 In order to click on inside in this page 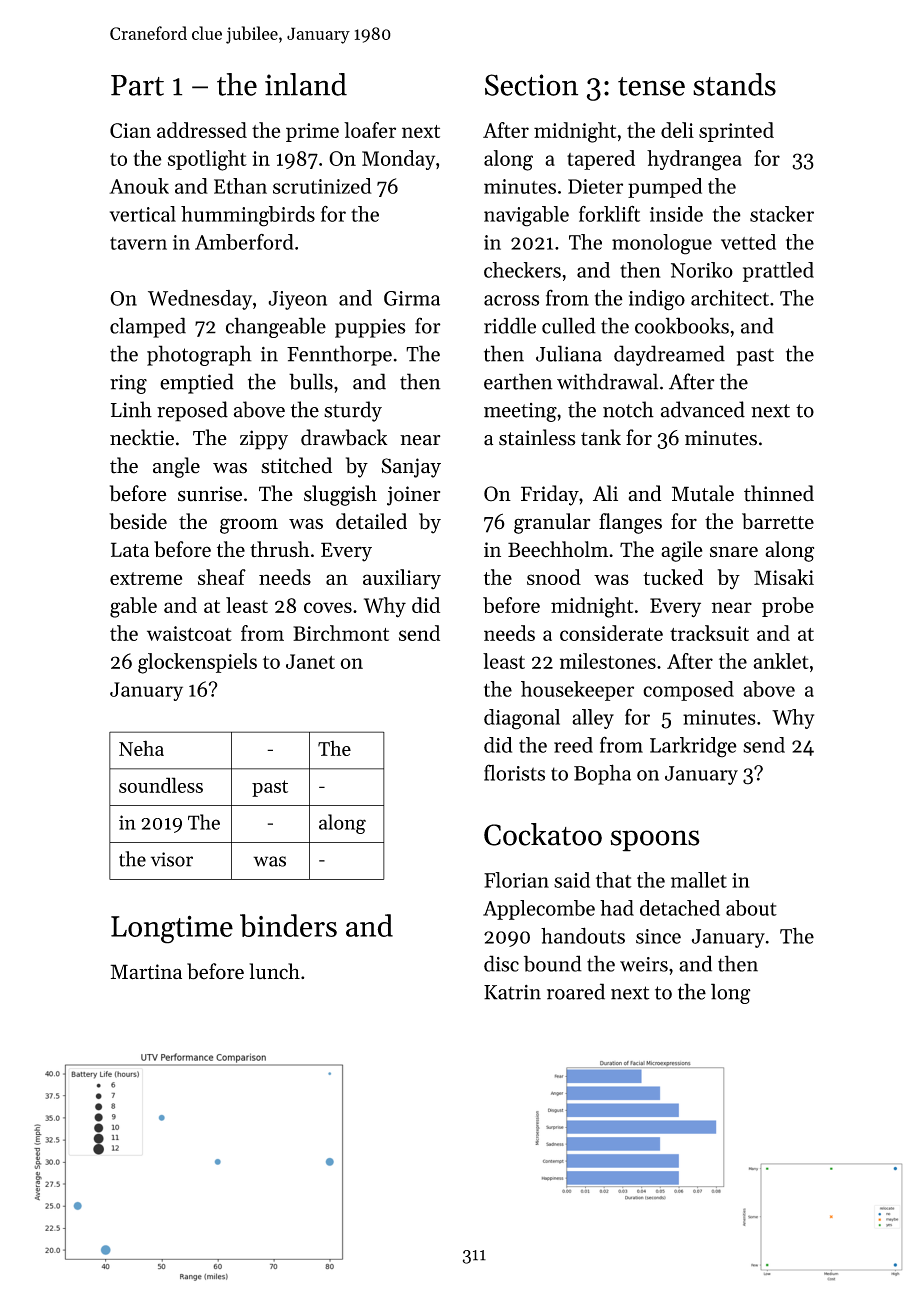, I will do `click(676, 214)`.
